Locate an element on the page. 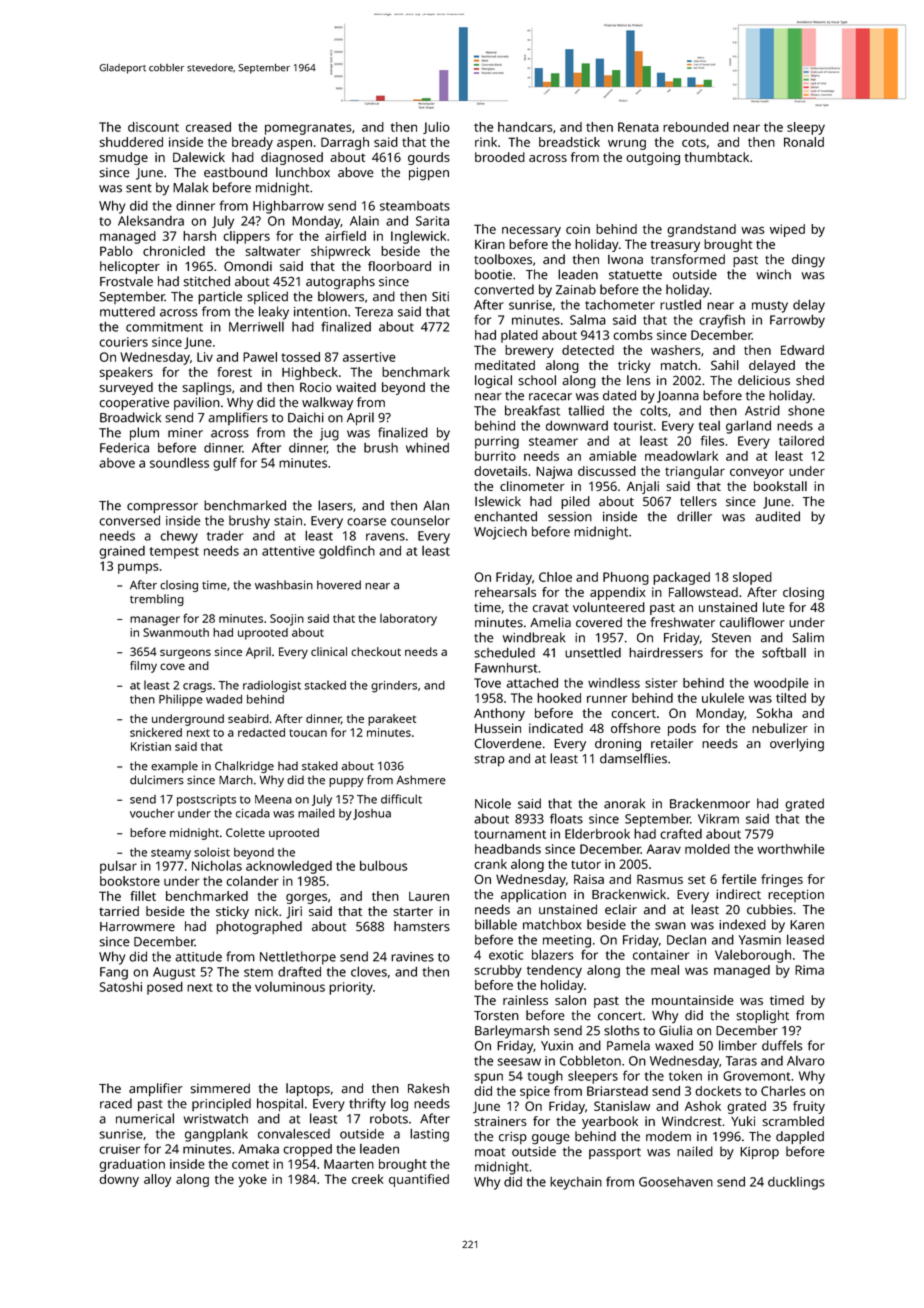 The width and height of the document is (924, 1308). rebounded is located at coordinates (696, 127).
